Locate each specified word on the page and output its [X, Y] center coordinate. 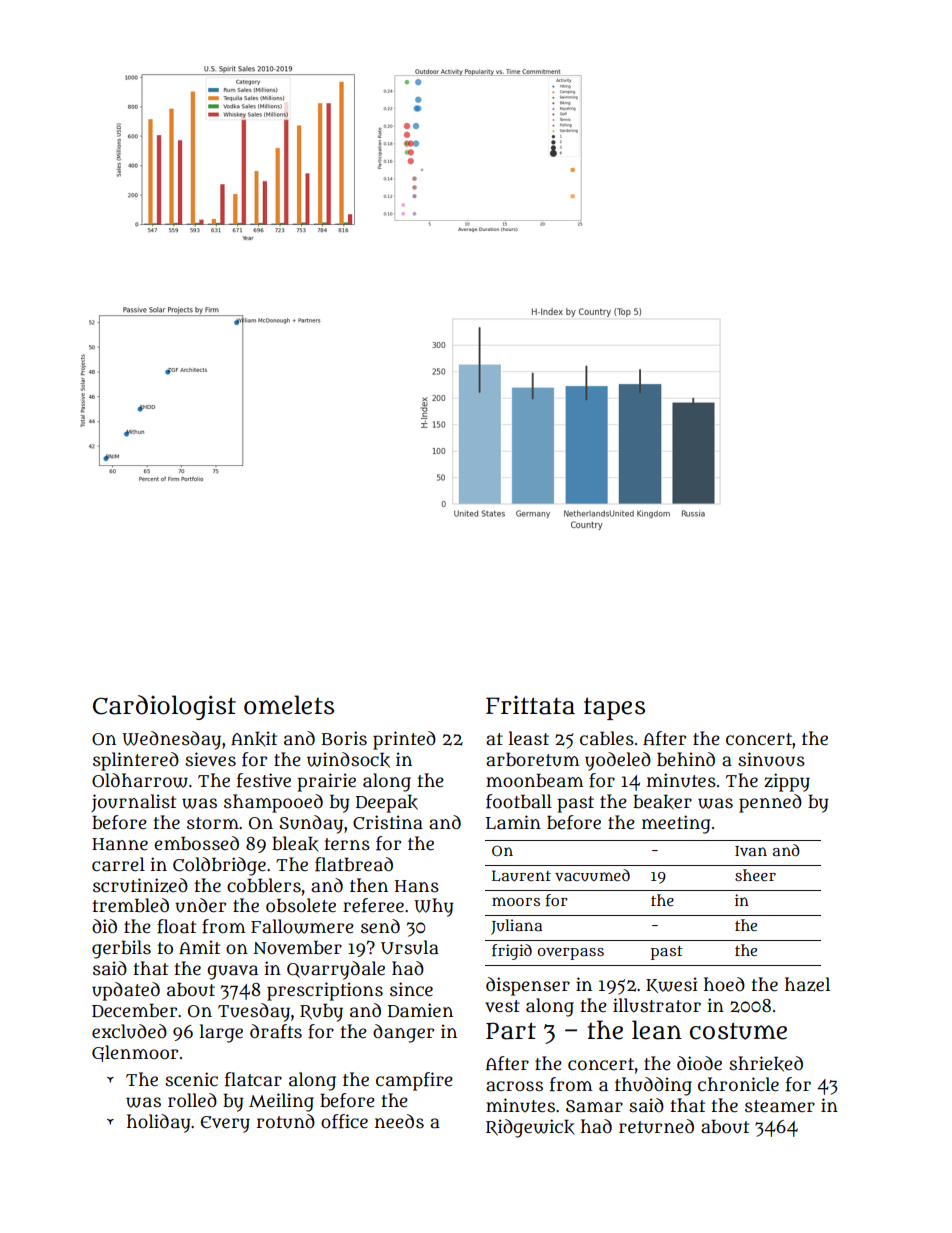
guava [232, 972]
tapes [614, 708]
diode [699, 1063]
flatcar [253, 1079]
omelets [289, 705]
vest [502, 1006]
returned [656, 1126]
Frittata [530, 705]
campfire [414, 1081]
